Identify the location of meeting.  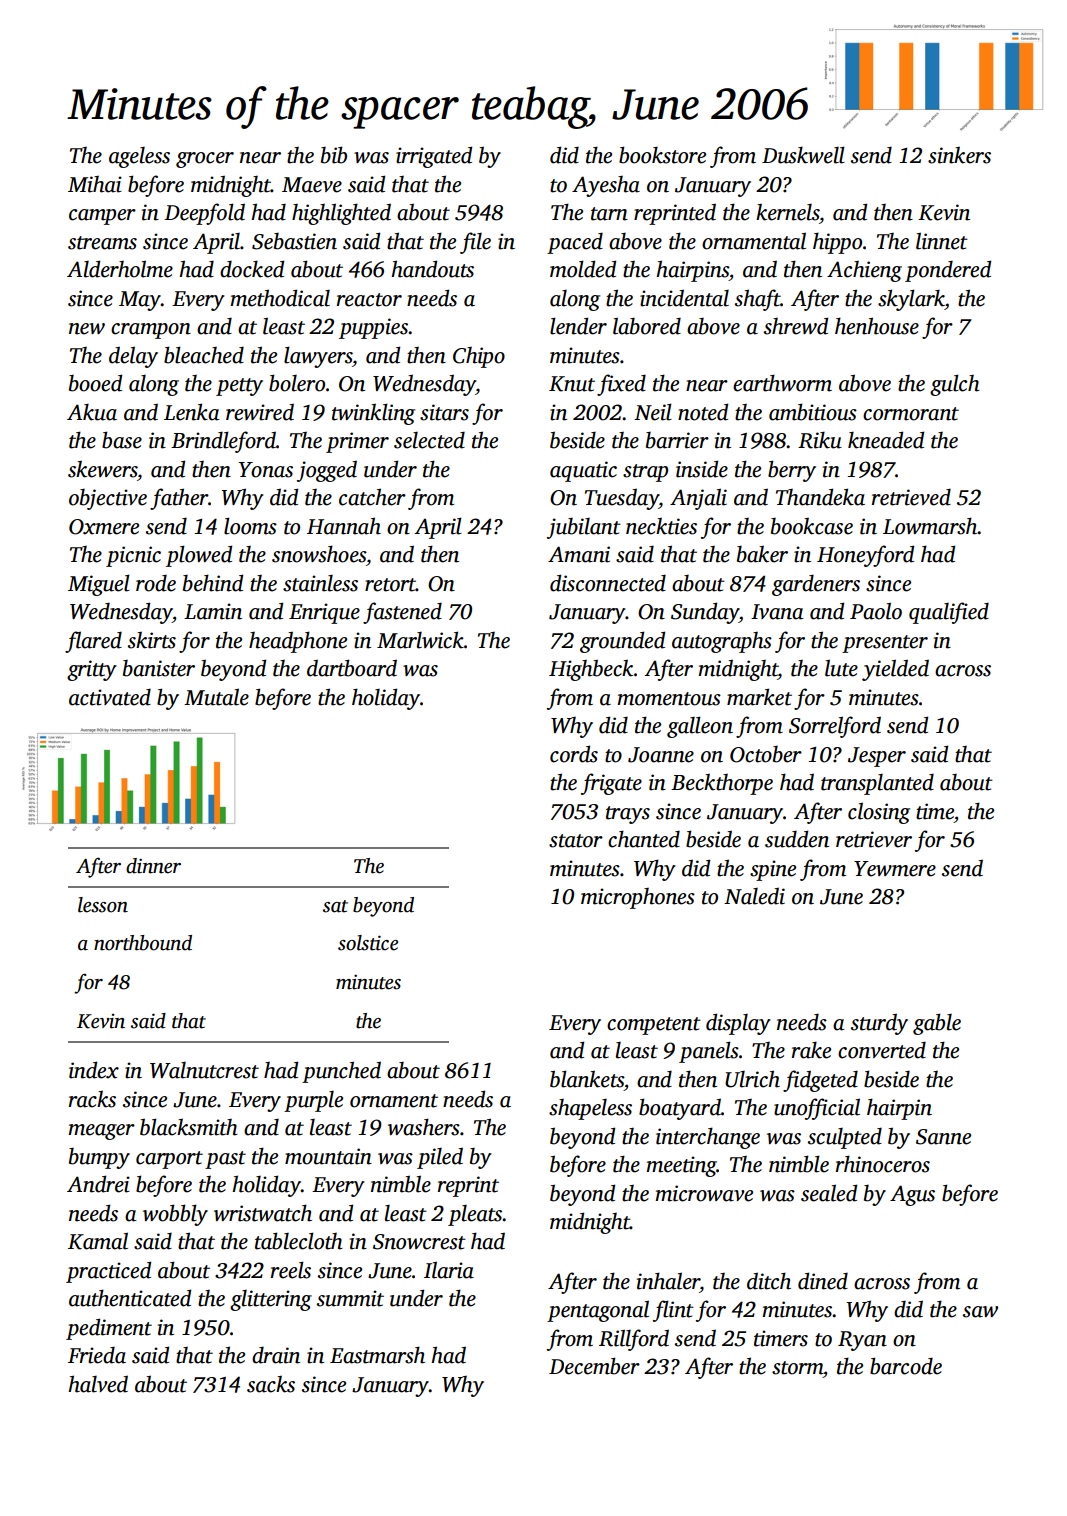
(681, 1166).
